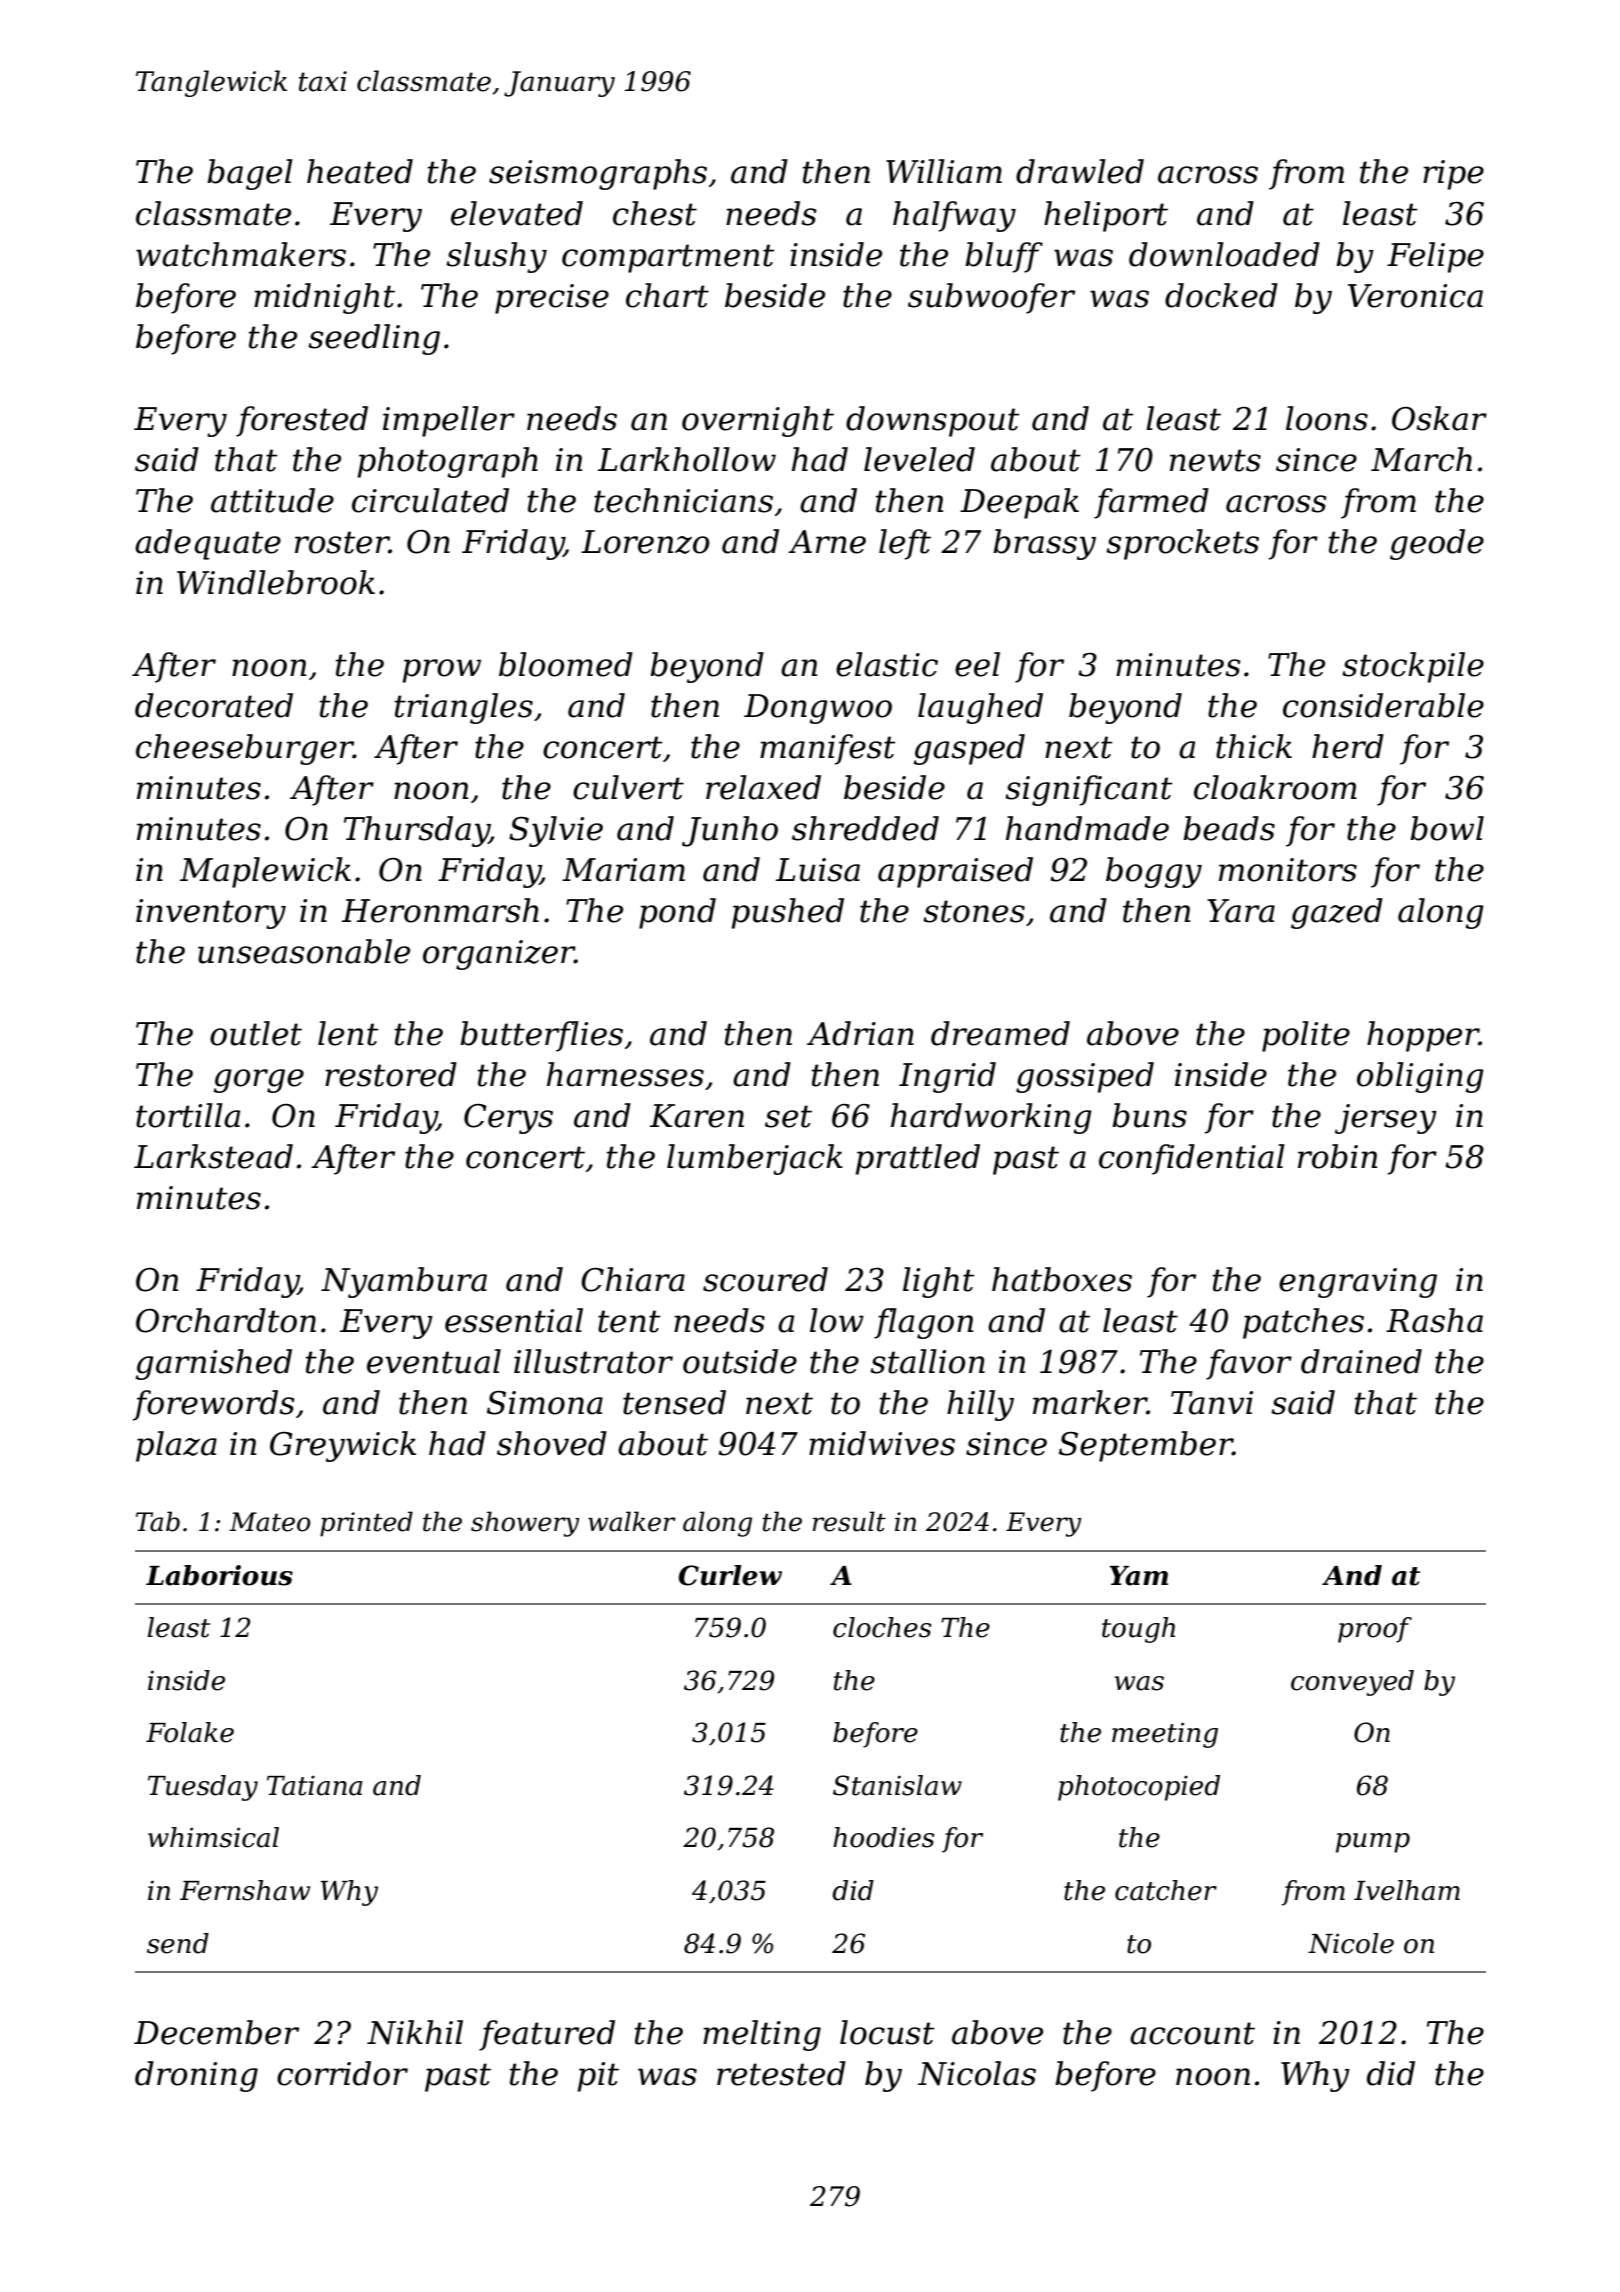 This page has height=2292, width=1620. What do you see at coordinates (938, 1282) in the page?
I see `light` at bounding box center [938, 1282].
